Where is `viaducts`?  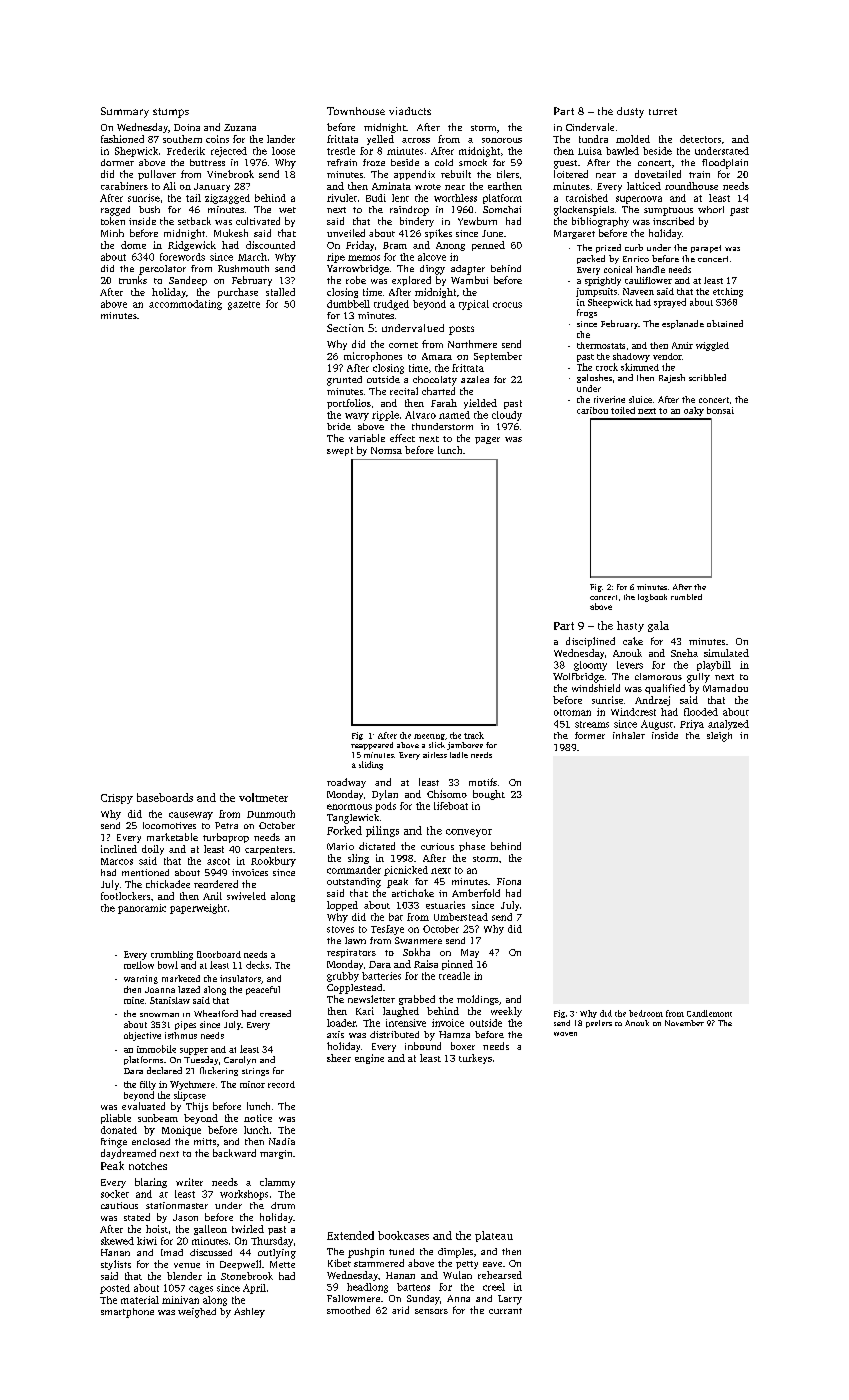
viaducts is located at coordinates (410, 111).
